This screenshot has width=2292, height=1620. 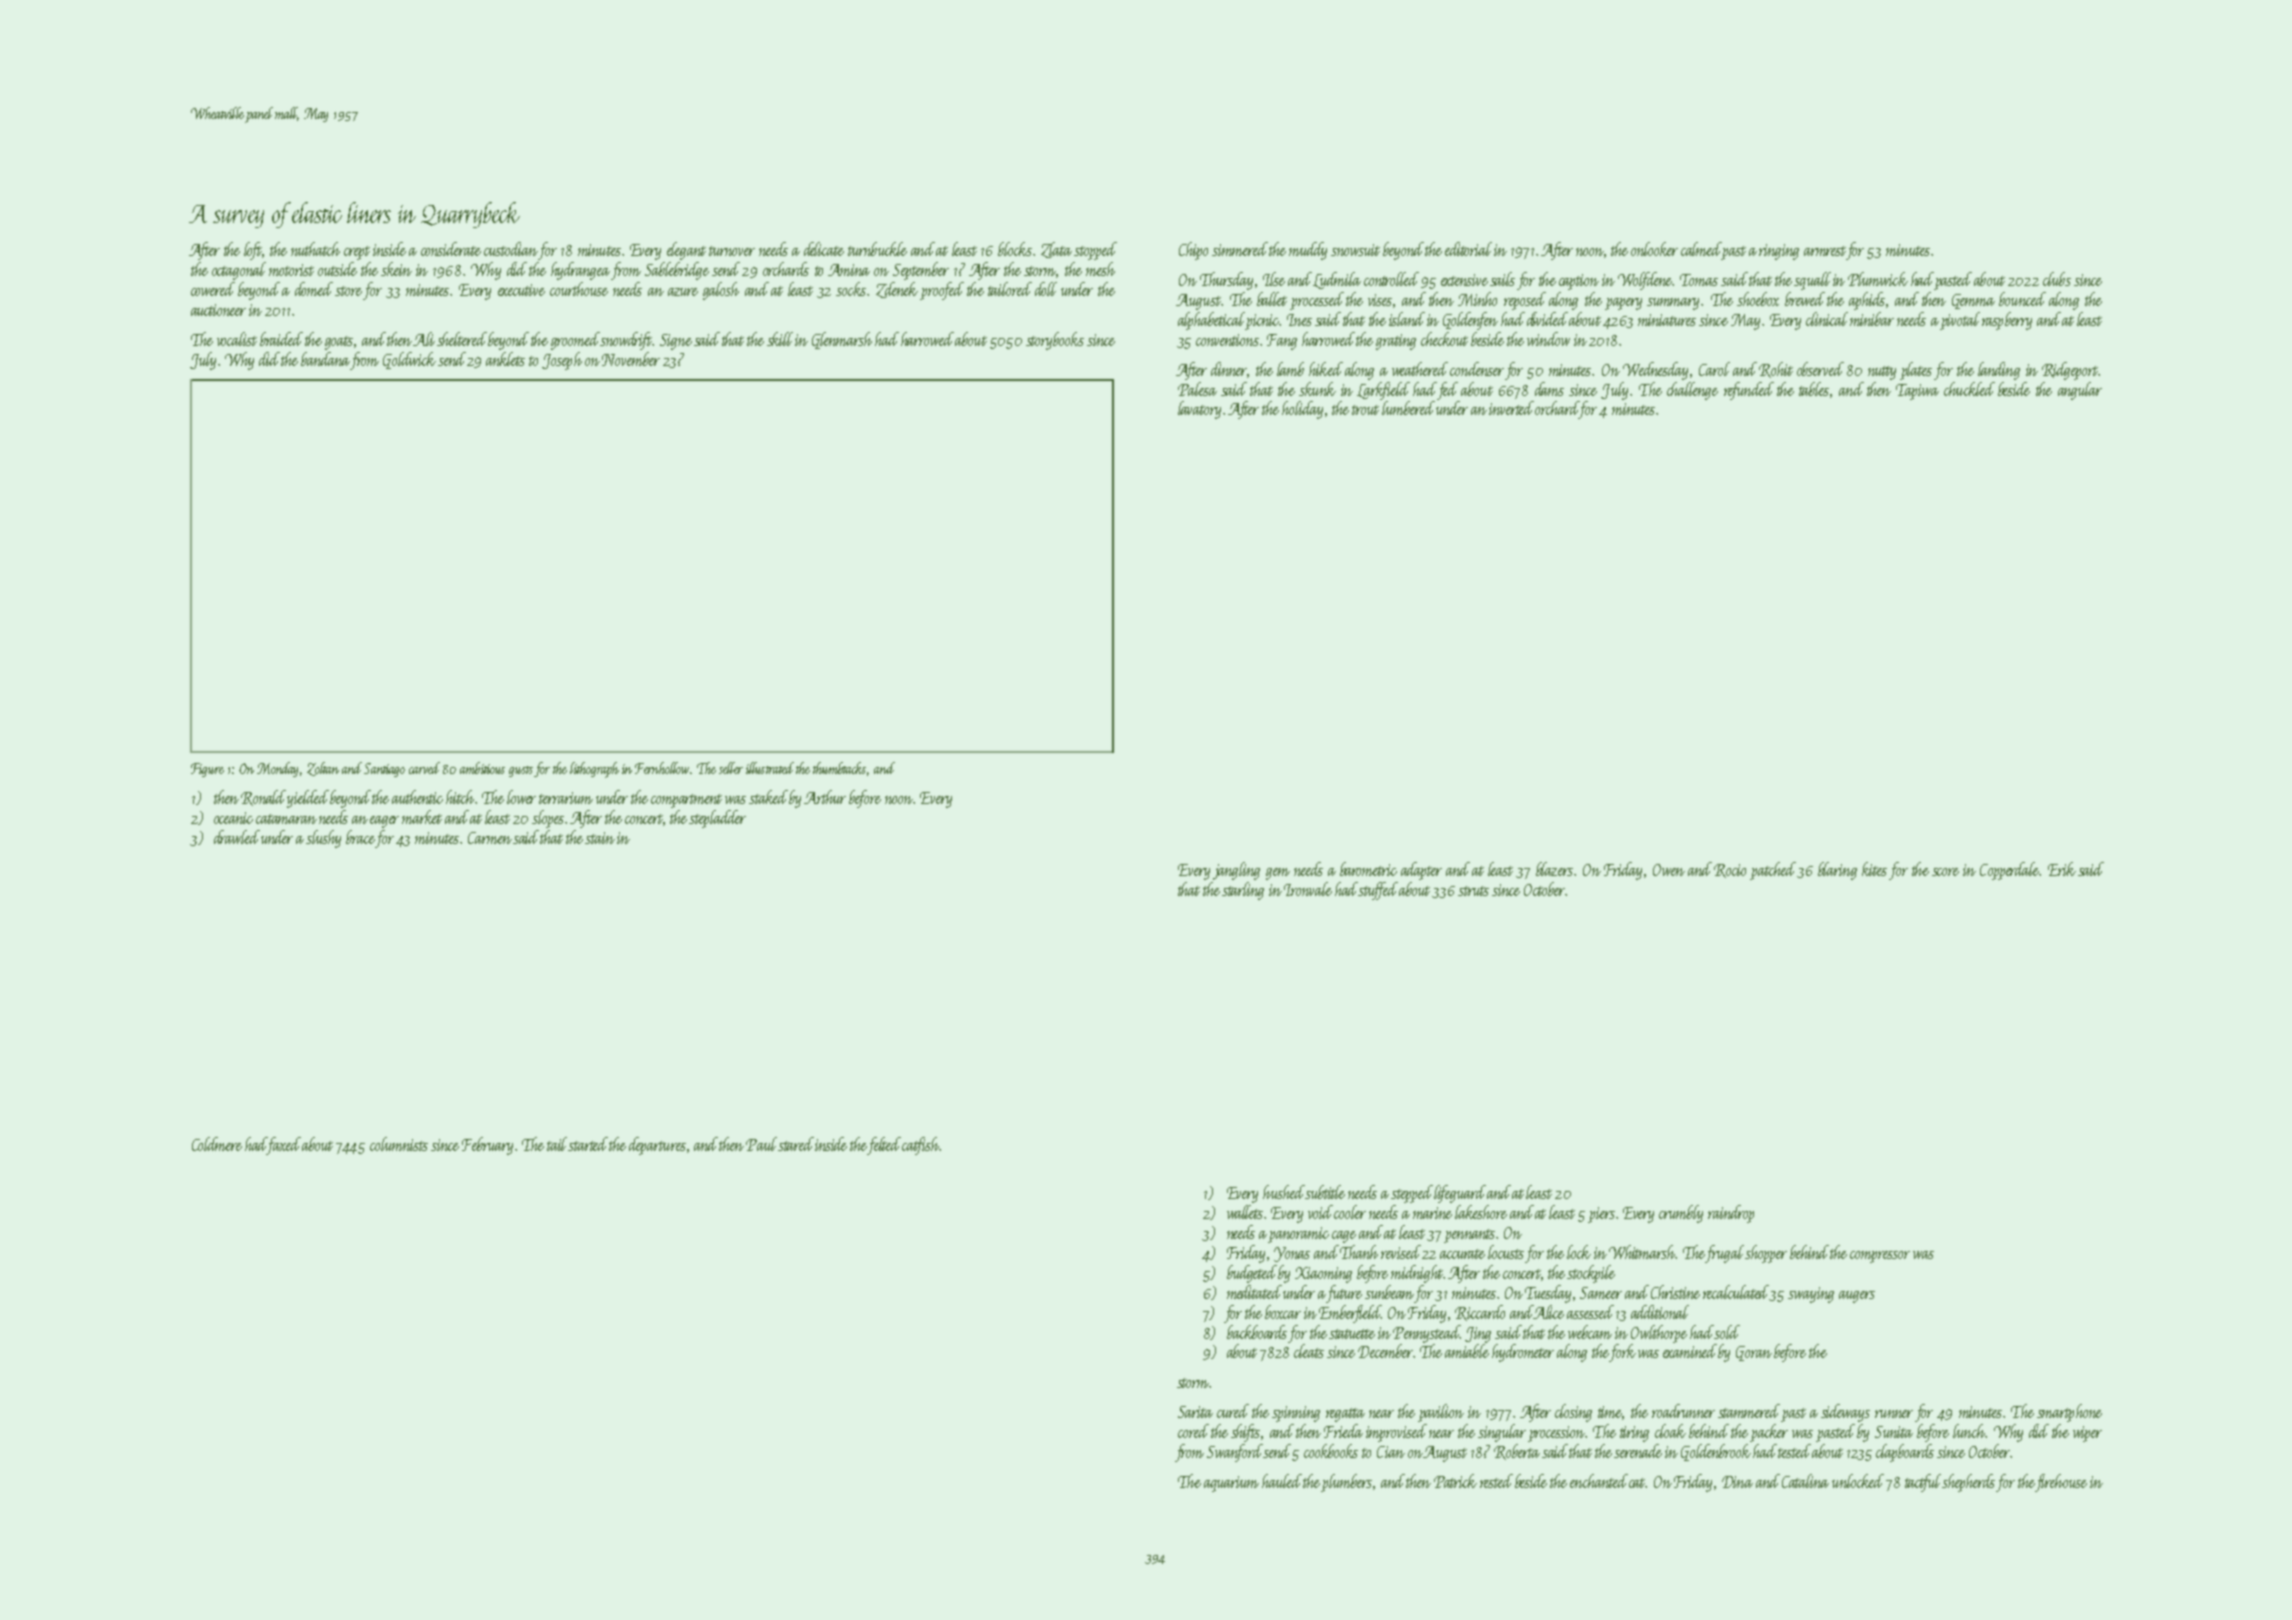 What do you see at coordinates (2070, 371) in the screenshot?
I see `Ridgeport` at bounding box center [2070, 371].
